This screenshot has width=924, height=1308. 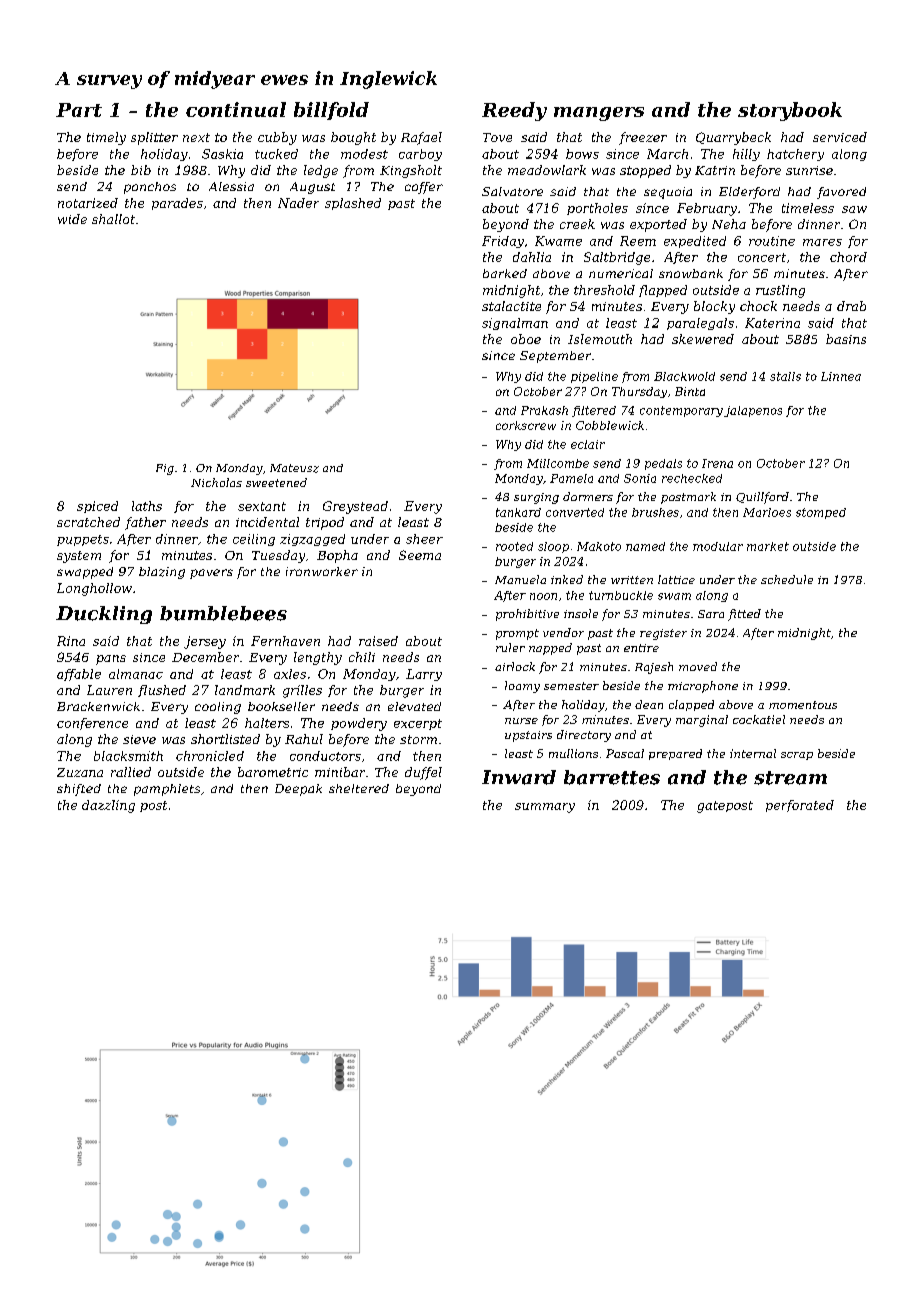 I want to click on sequoia, so click(x=668, y=193).
